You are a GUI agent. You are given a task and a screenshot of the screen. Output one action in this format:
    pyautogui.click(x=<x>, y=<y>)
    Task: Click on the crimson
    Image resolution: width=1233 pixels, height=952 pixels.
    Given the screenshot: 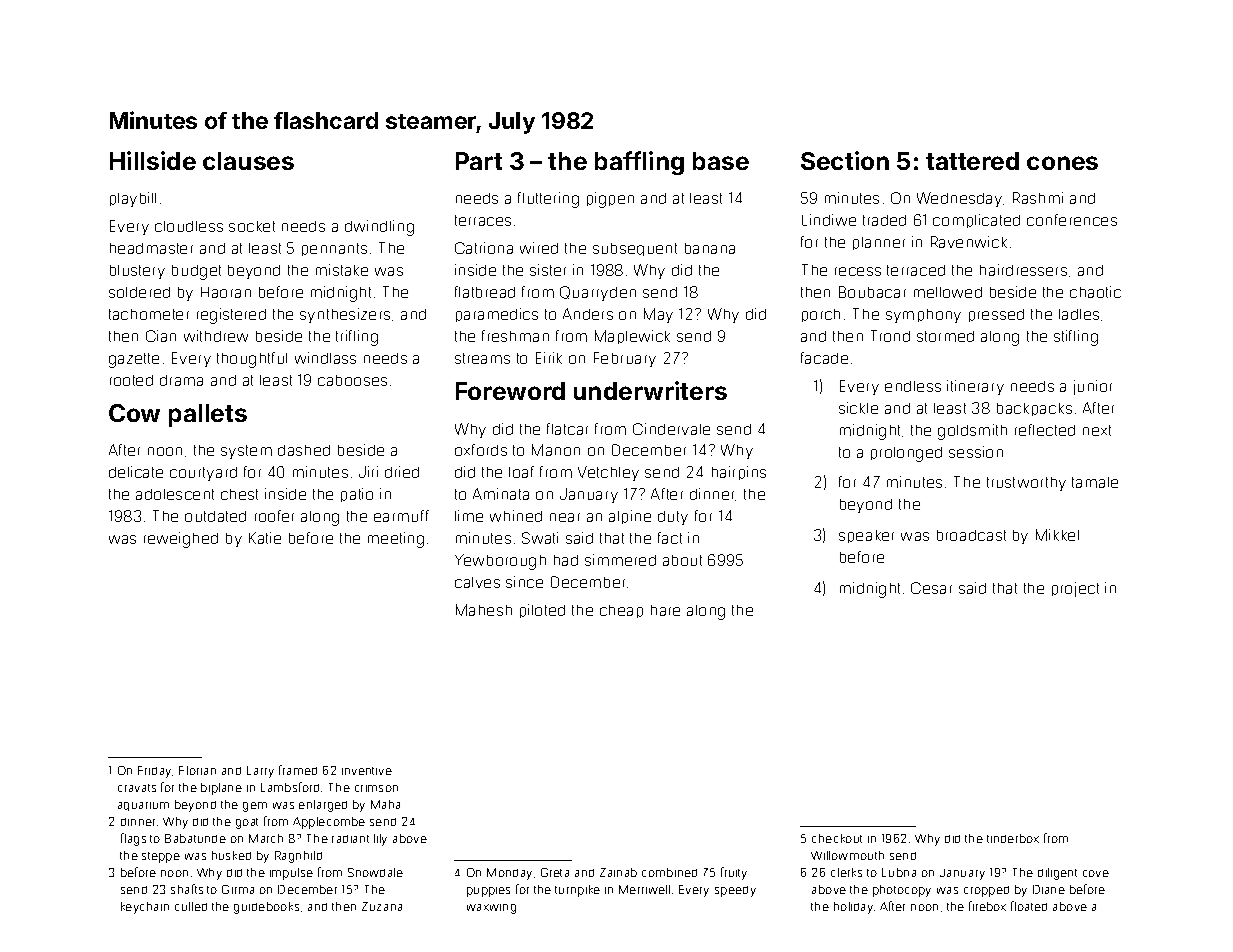 What is the action you would take?
    pyautogui.click(x=376, y=788)
